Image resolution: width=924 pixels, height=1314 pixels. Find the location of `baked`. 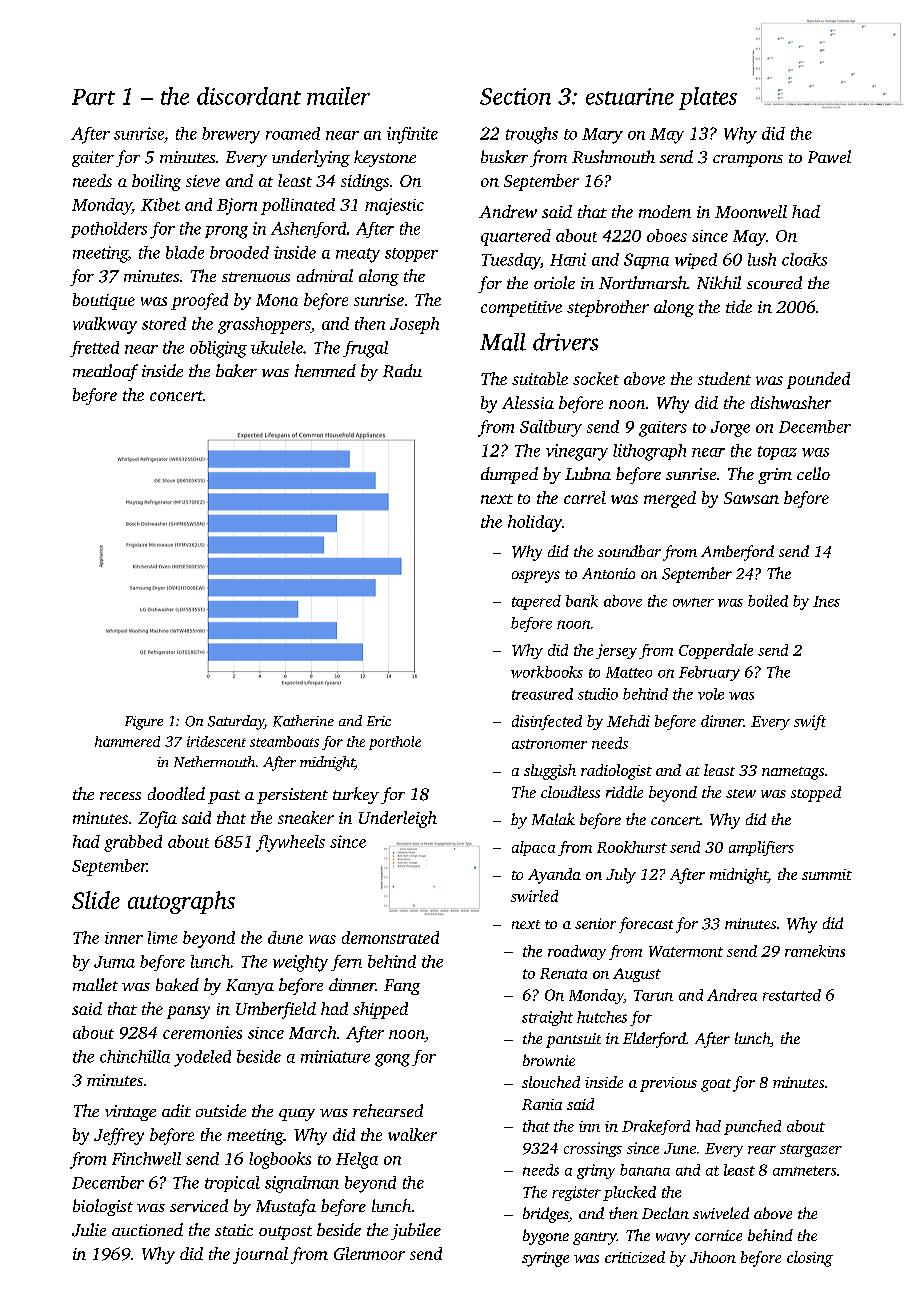

baked is located at coordinates (177, 984).
